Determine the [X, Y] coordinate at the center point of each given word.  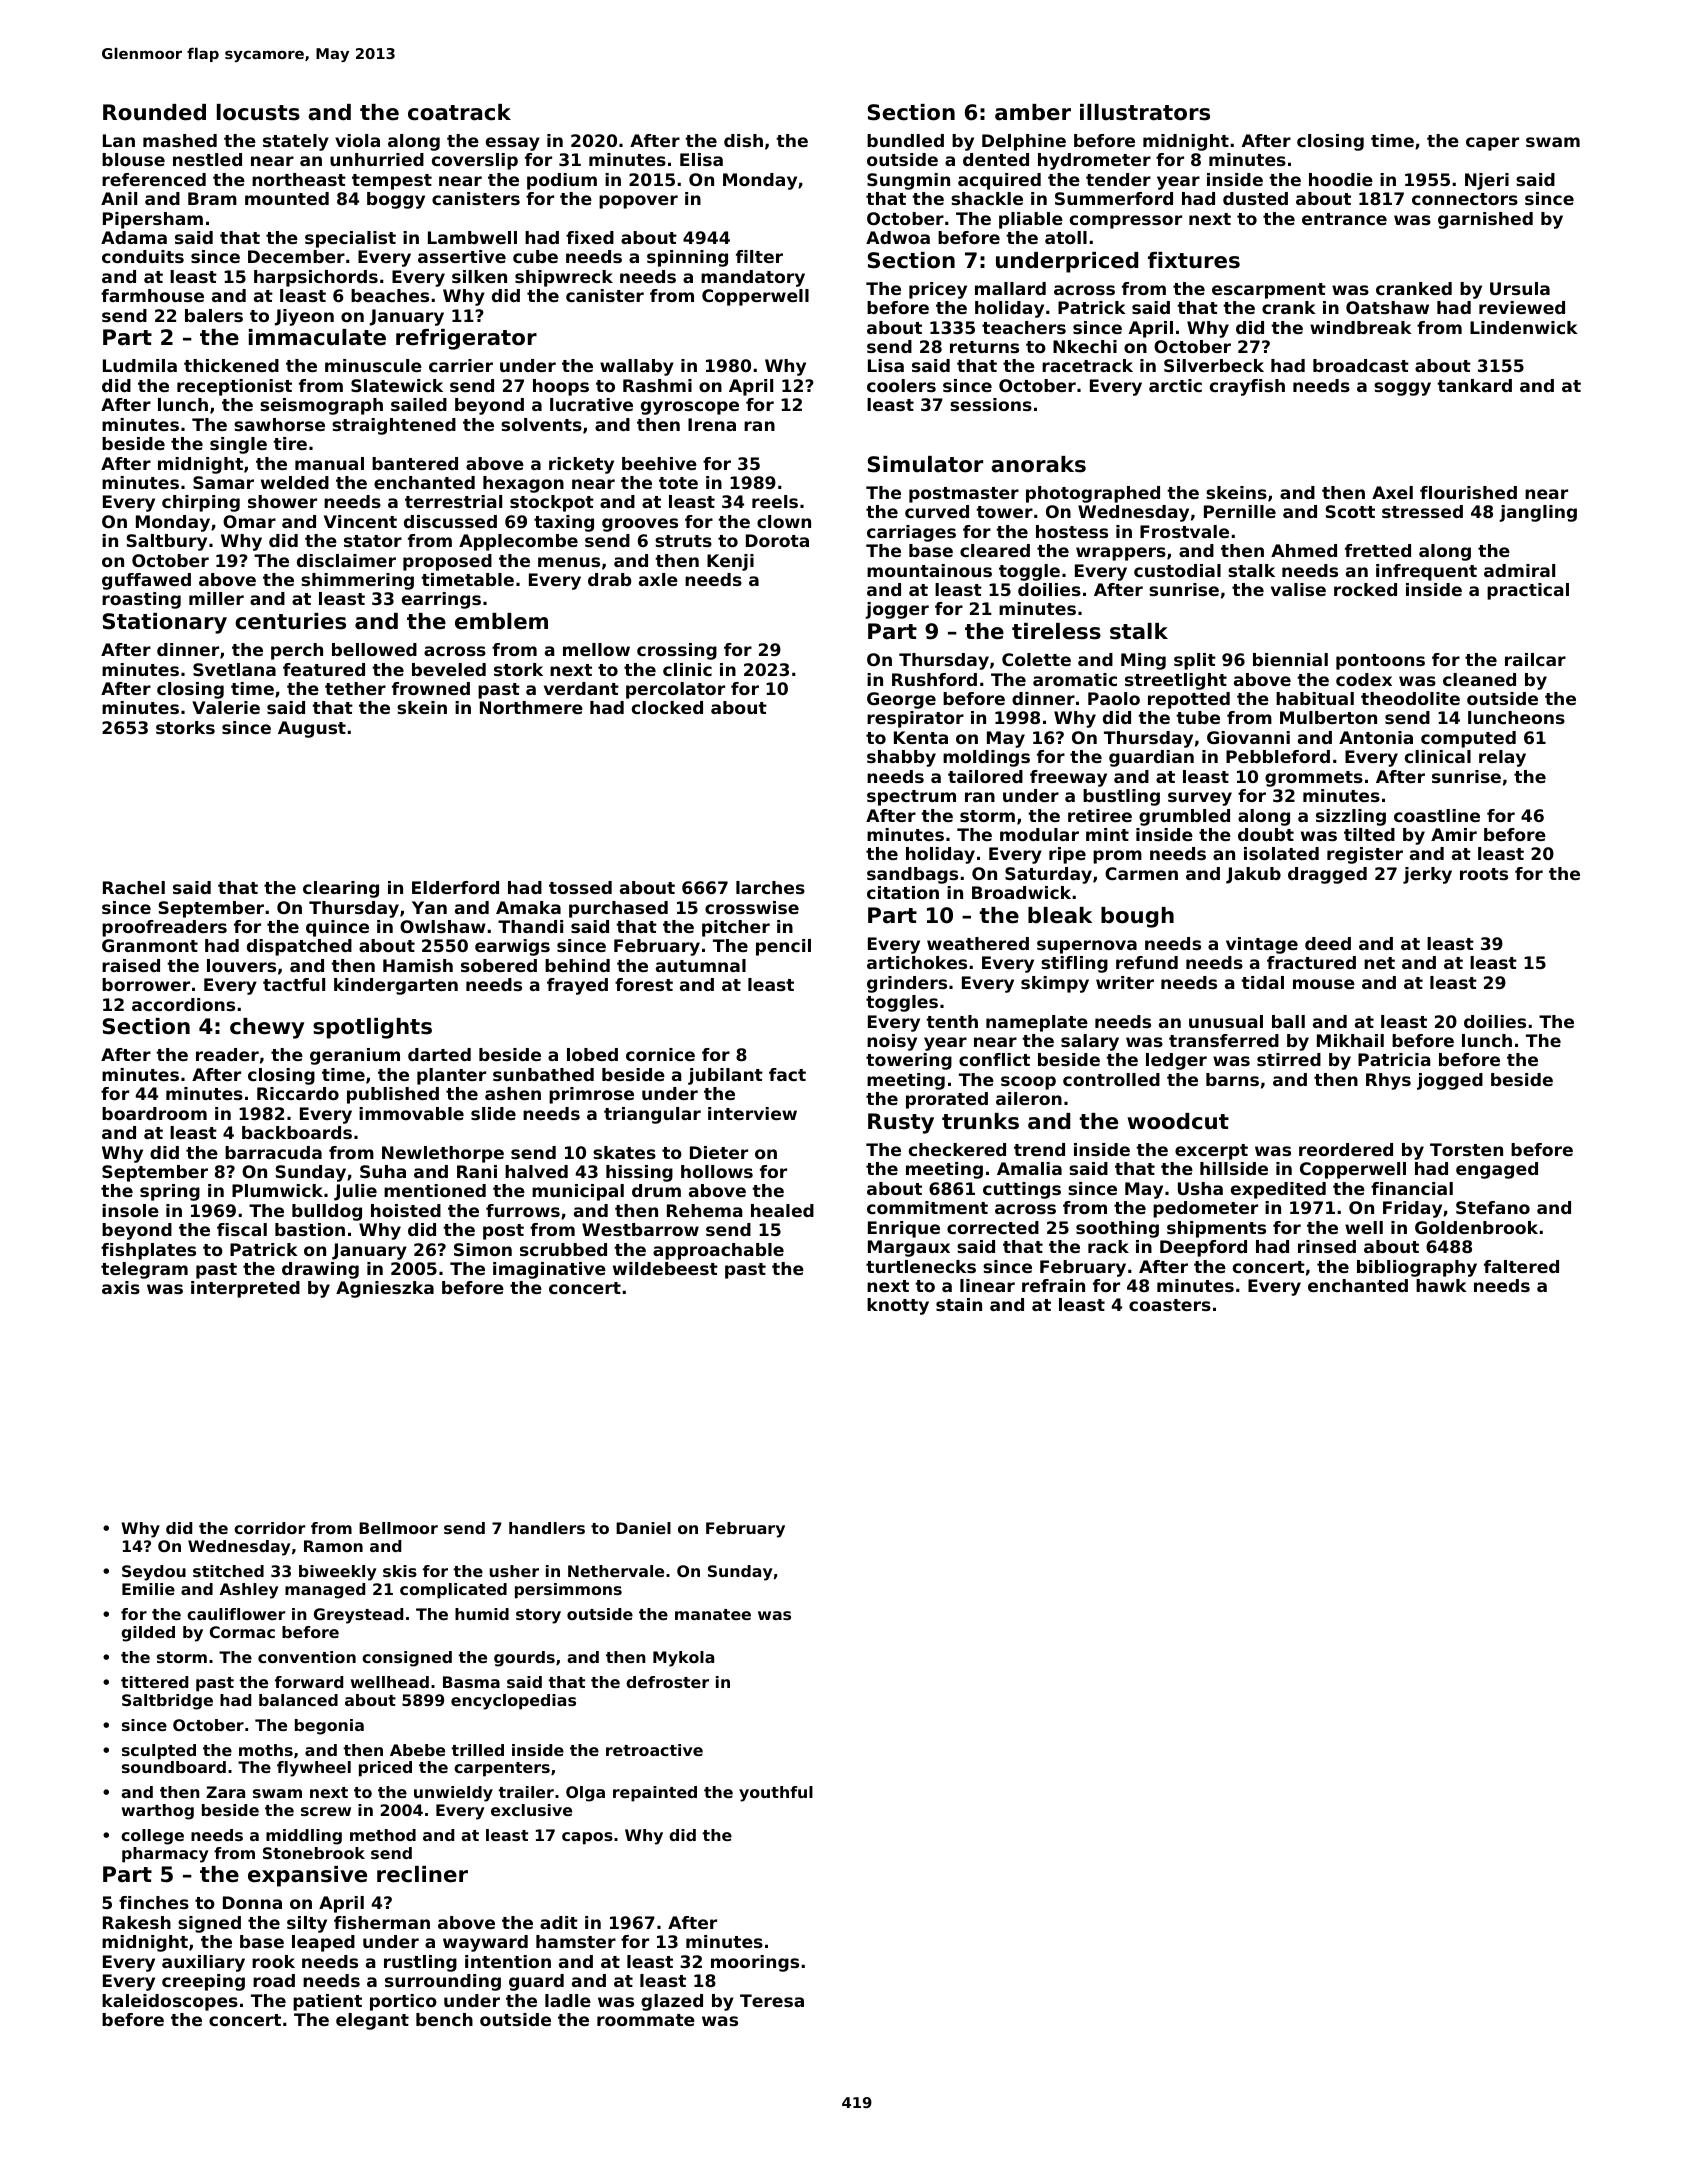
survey [1200, 799]
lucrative [591, 404]
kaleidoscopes [170, 2002]
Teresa [772, 2000]
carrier [461, 365]
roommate [646, 2020]
